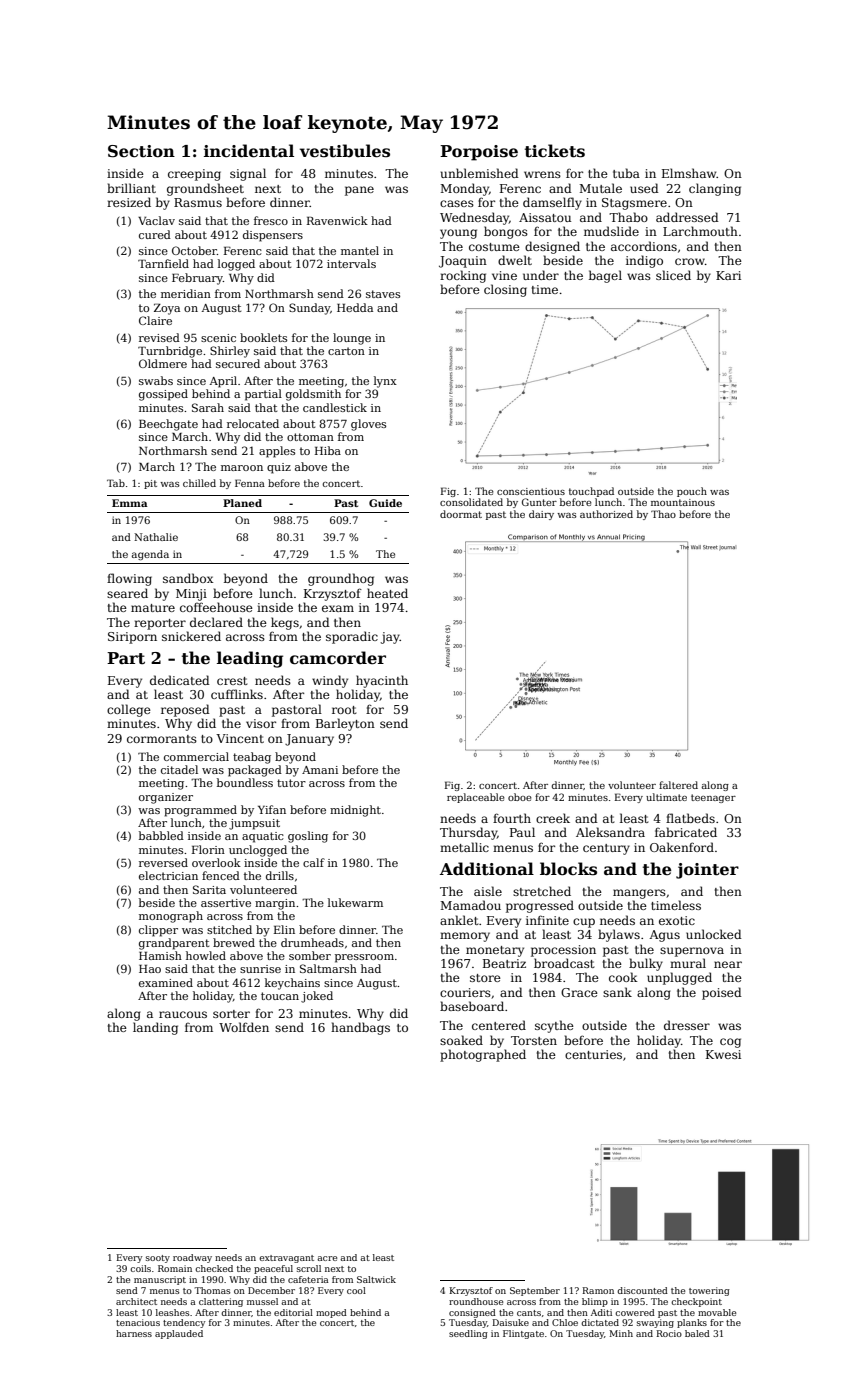 This document has height=1400, width=849. Describe the element at coordinates (352, 637) in the document. I see `sporadic` at that location.
